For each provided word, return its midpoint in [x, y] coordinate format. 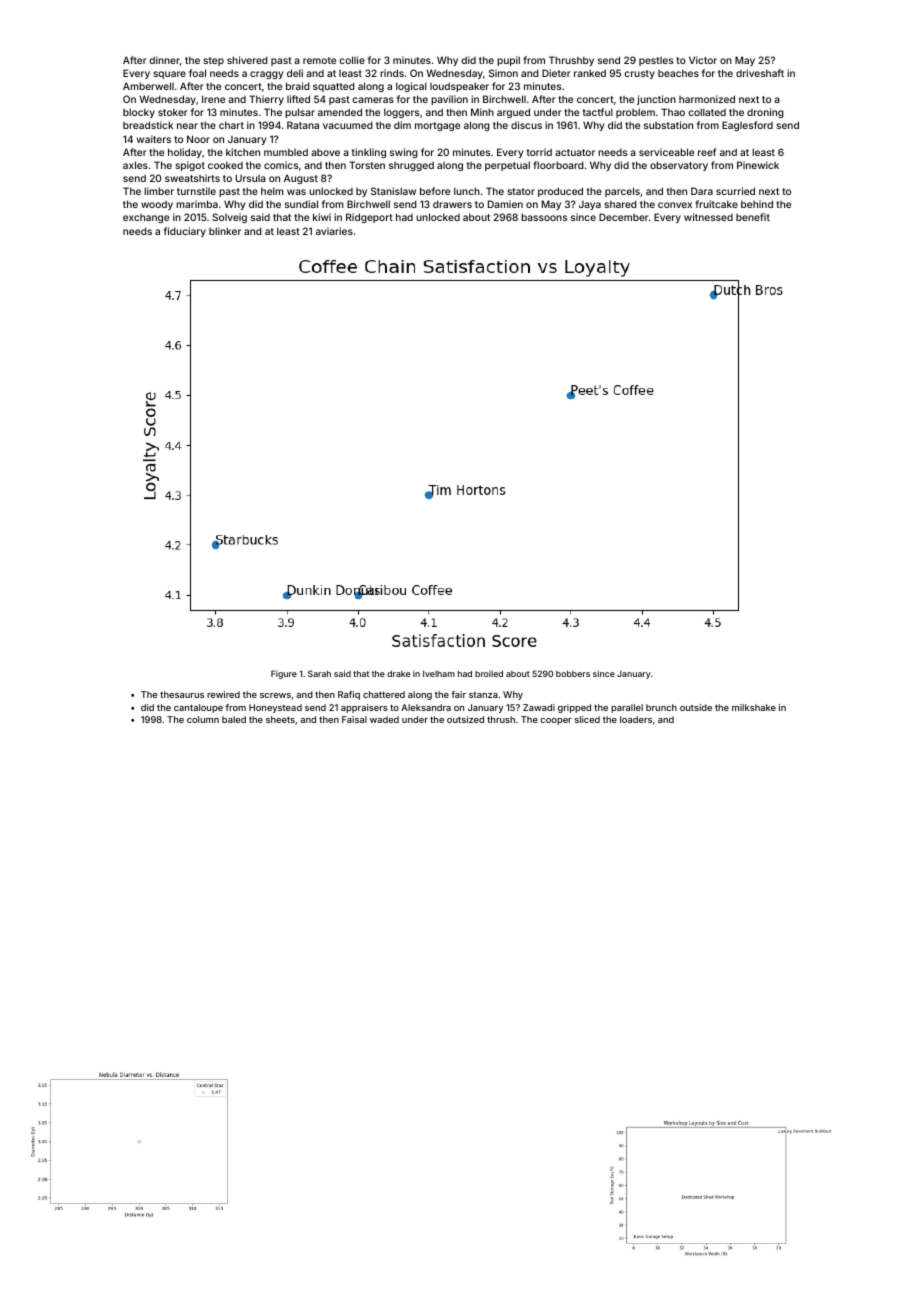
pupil [508, 61]
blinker [225, 231]
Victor [703, 60]
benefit [753, 217]
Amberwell [148, 86]
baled [234, 719]
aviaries [334, 231]
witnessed [708, 217]
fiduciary [185, 232]
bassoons [544, 217]
